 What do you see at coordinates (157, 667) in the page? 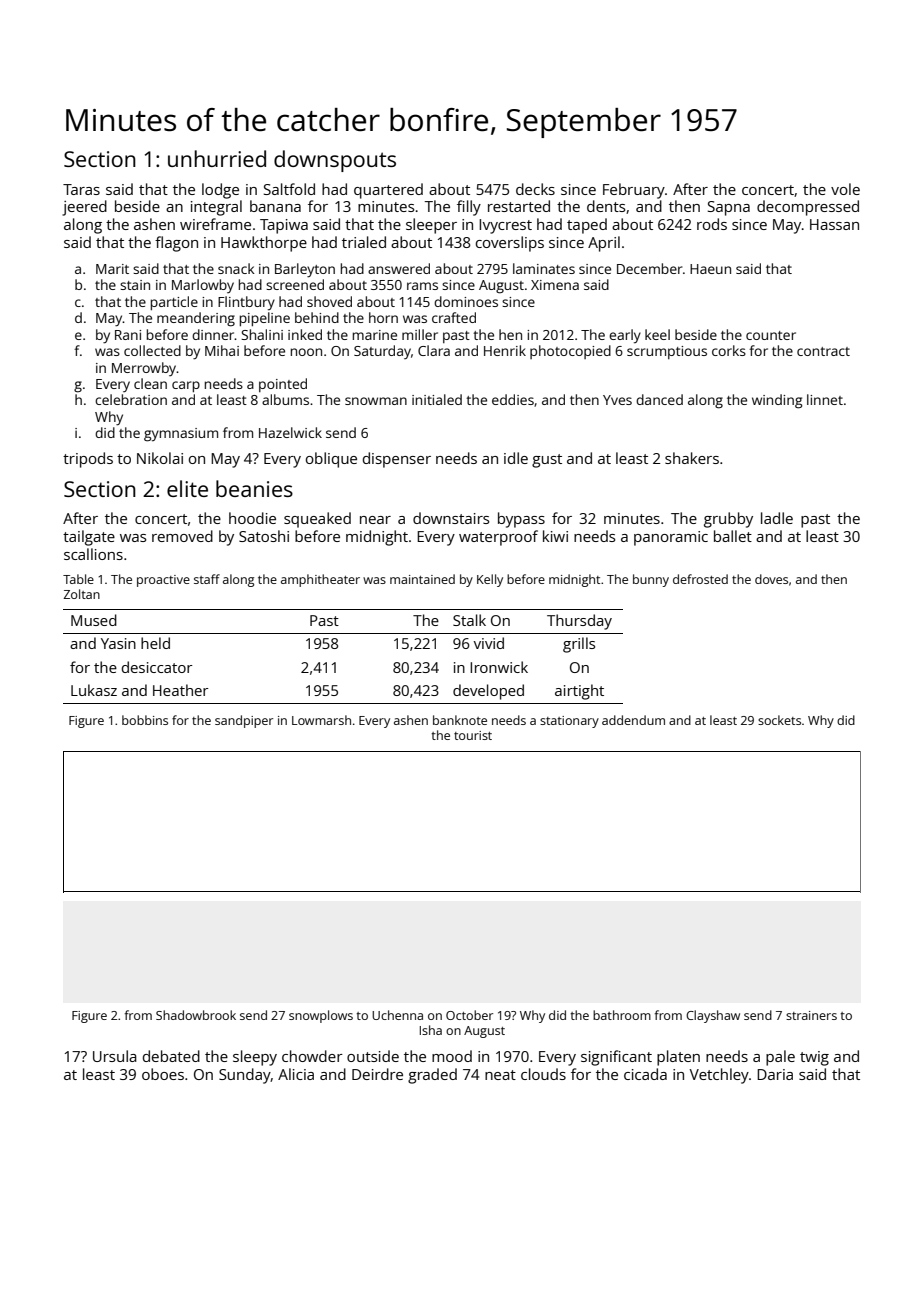
I see `desiccator` at bounding box center [157, 667].
